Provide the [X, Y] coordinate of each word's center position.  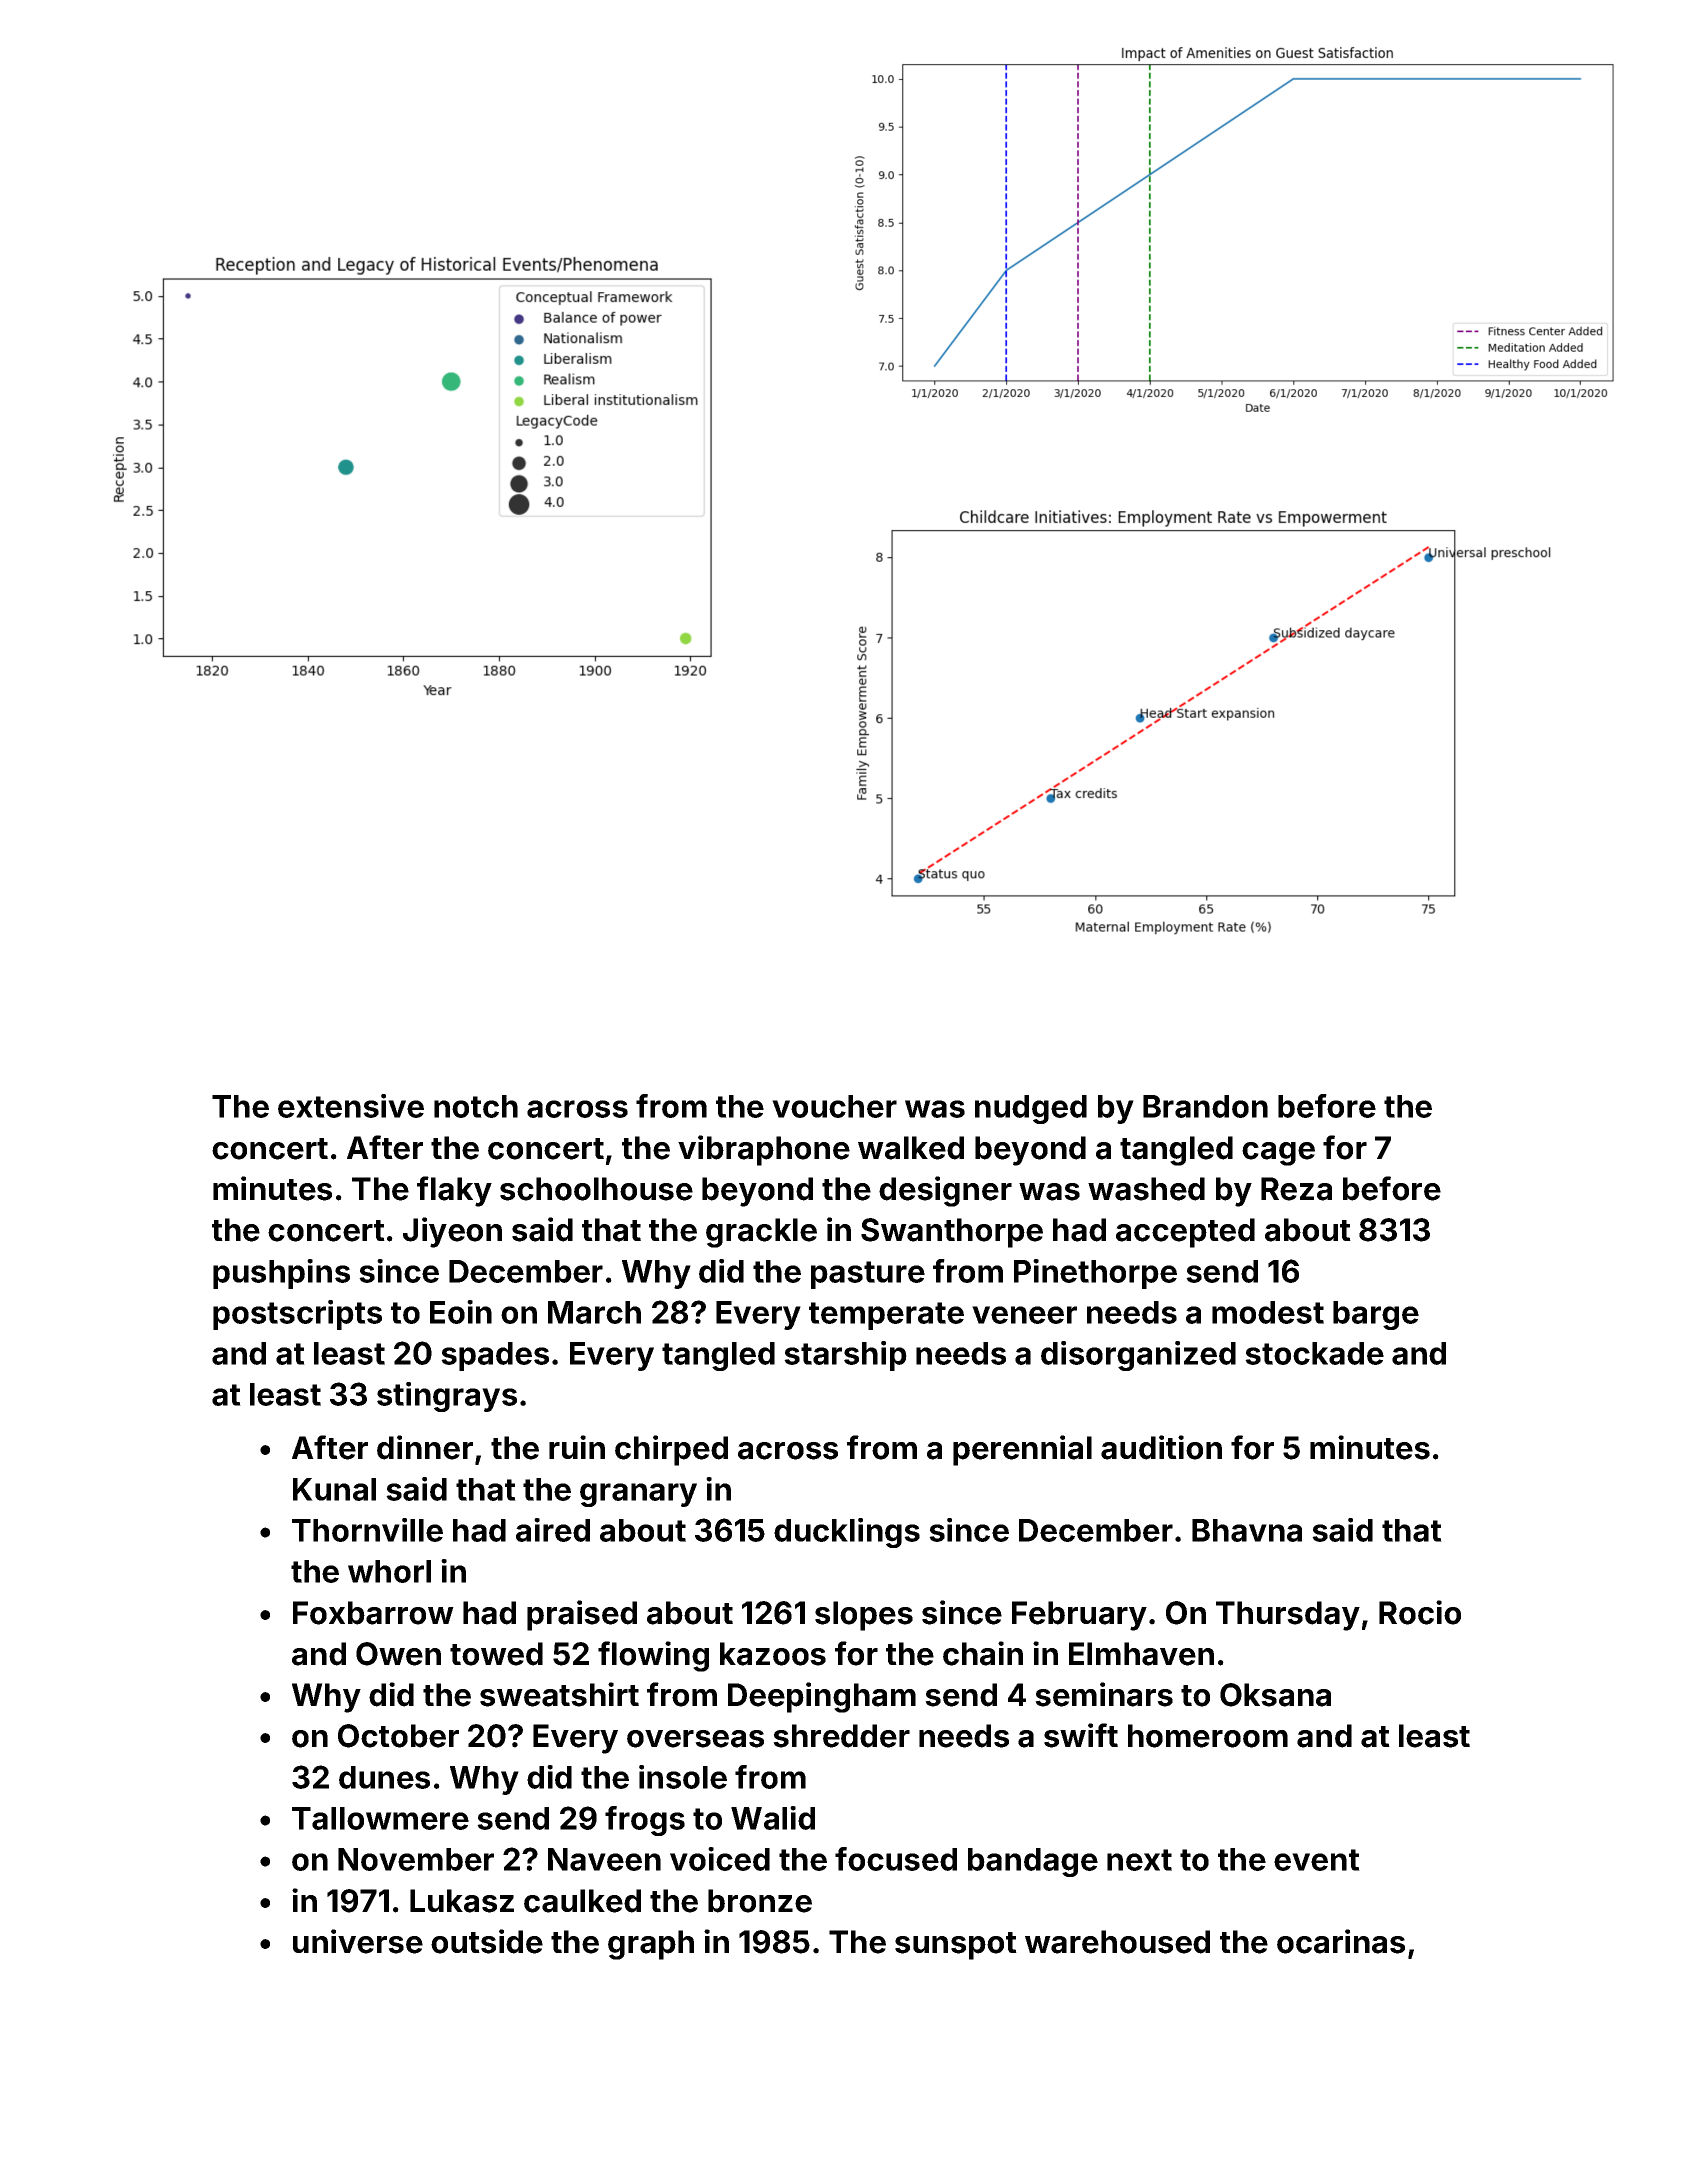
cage [1278, 1154]
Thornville [367, 1530]
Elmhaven [1141, 1654]
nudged [1031, 1109]
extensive [351, 1106]
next [1139, 1860]
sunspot [956, 1946]
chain [983, 1653]
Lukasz [462, 1901]
